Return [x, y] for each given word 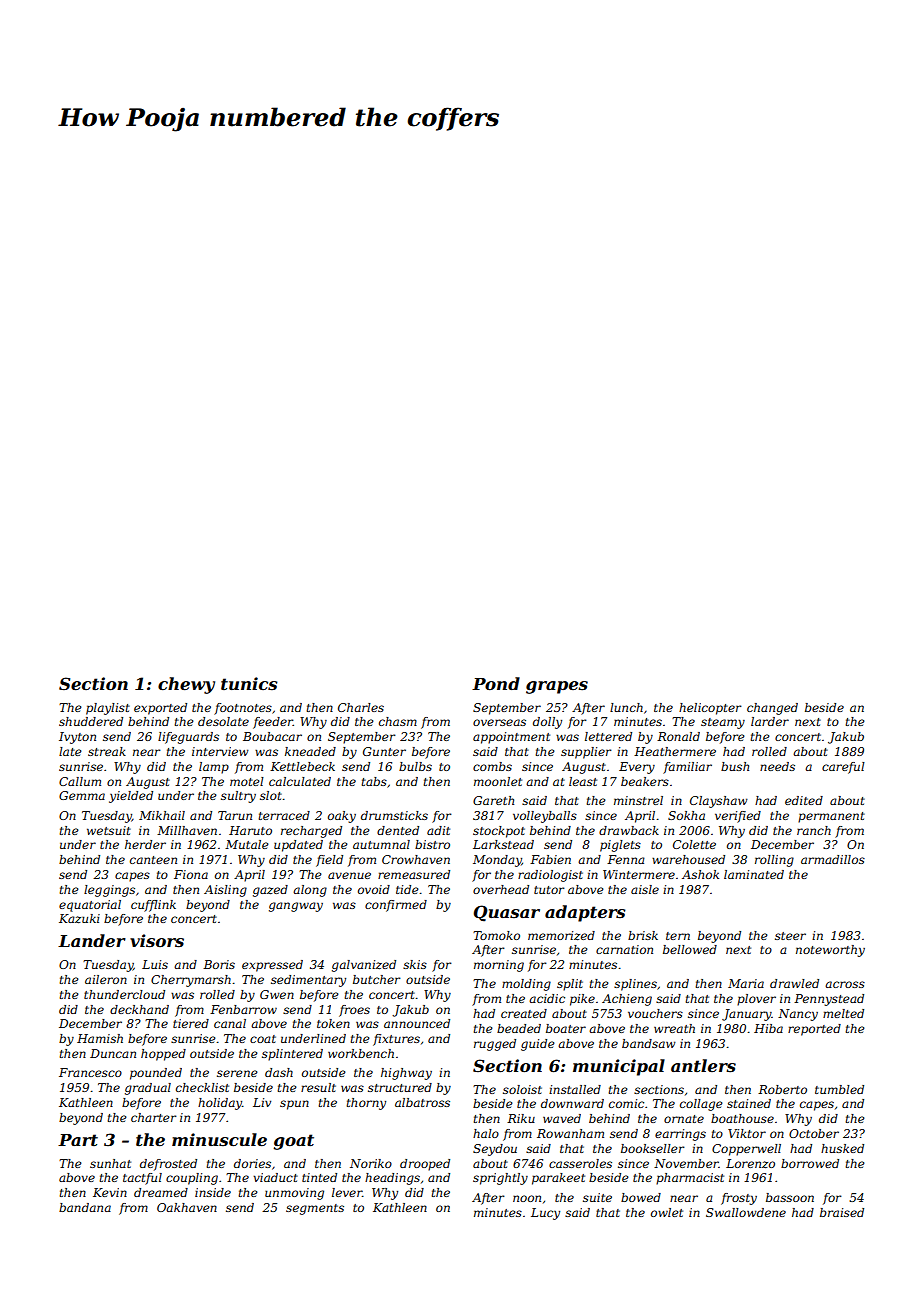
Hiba [768, 1028]
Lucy [545, 1214]
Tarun [235, 815]
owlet [667, 1212]
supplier [586, 753]
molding [526, 985]
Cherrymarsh [191, 981]
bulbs [415, 766]
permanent [831, 817]
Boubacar [272, 736]
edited [804, 800]
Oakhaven [187, 1207]
